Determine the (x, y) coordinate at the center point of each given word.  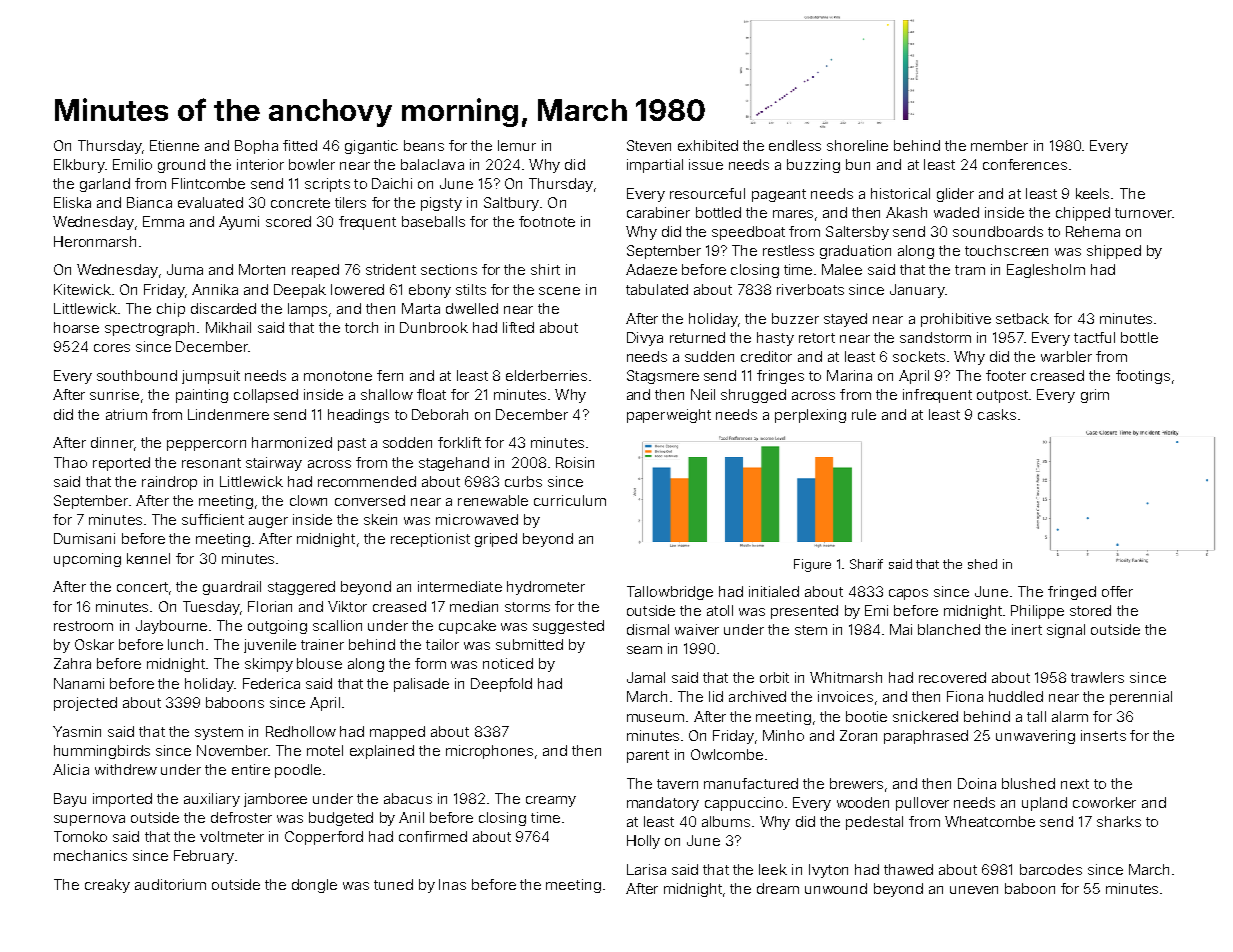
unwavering (1035, 737)
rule (864, 414)
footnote (547, 221)
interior (260, 164)
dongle (314, 886)
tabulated (657, 289)
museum (655, 718)
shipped (1114, 252)
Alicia (71, 769)
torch (361, 327)
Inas (452, 884)
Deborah (440, 414)
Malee (842, 269)
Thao (70, 462)
